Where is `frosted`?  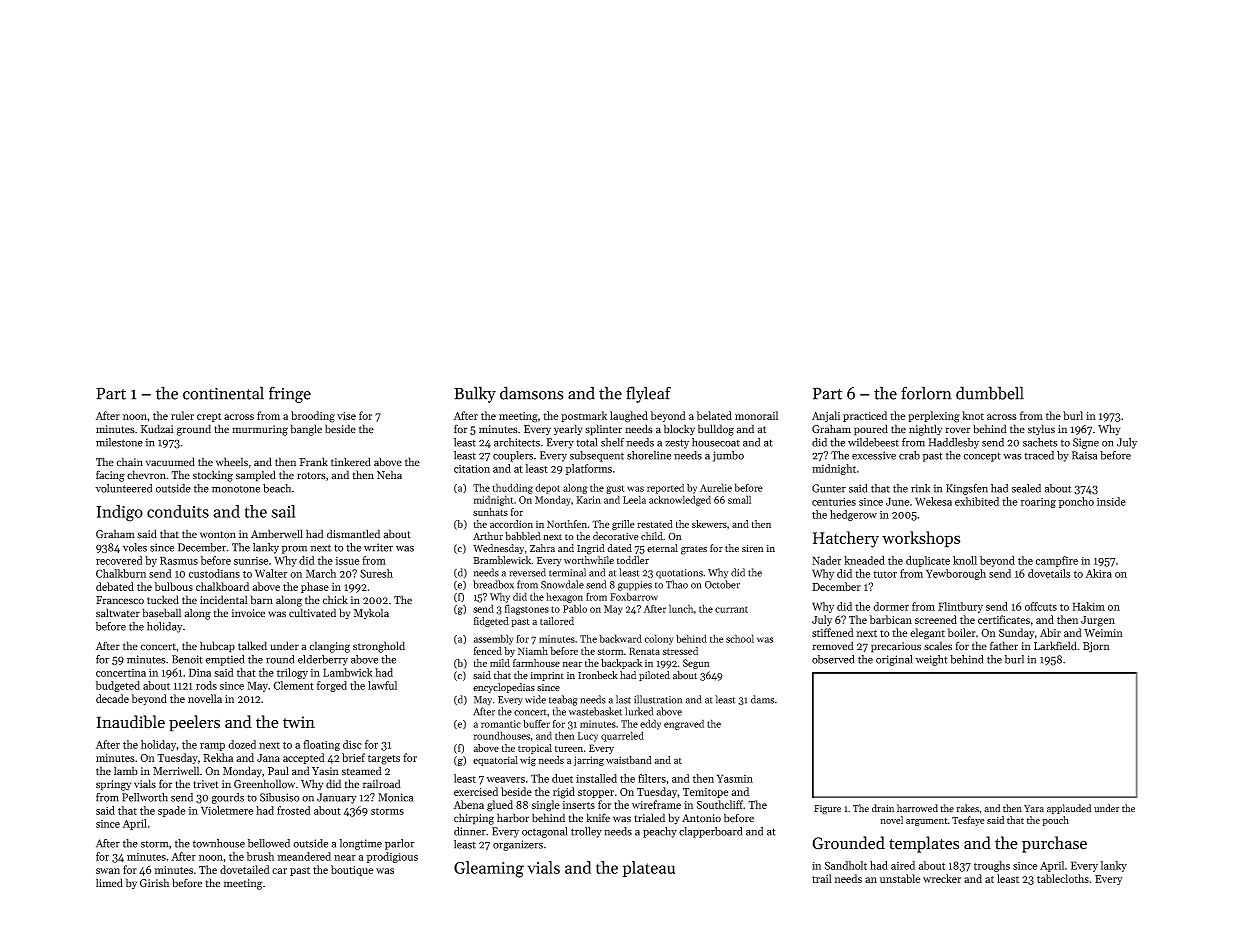
frosted is located at coordinates (294, 810).
